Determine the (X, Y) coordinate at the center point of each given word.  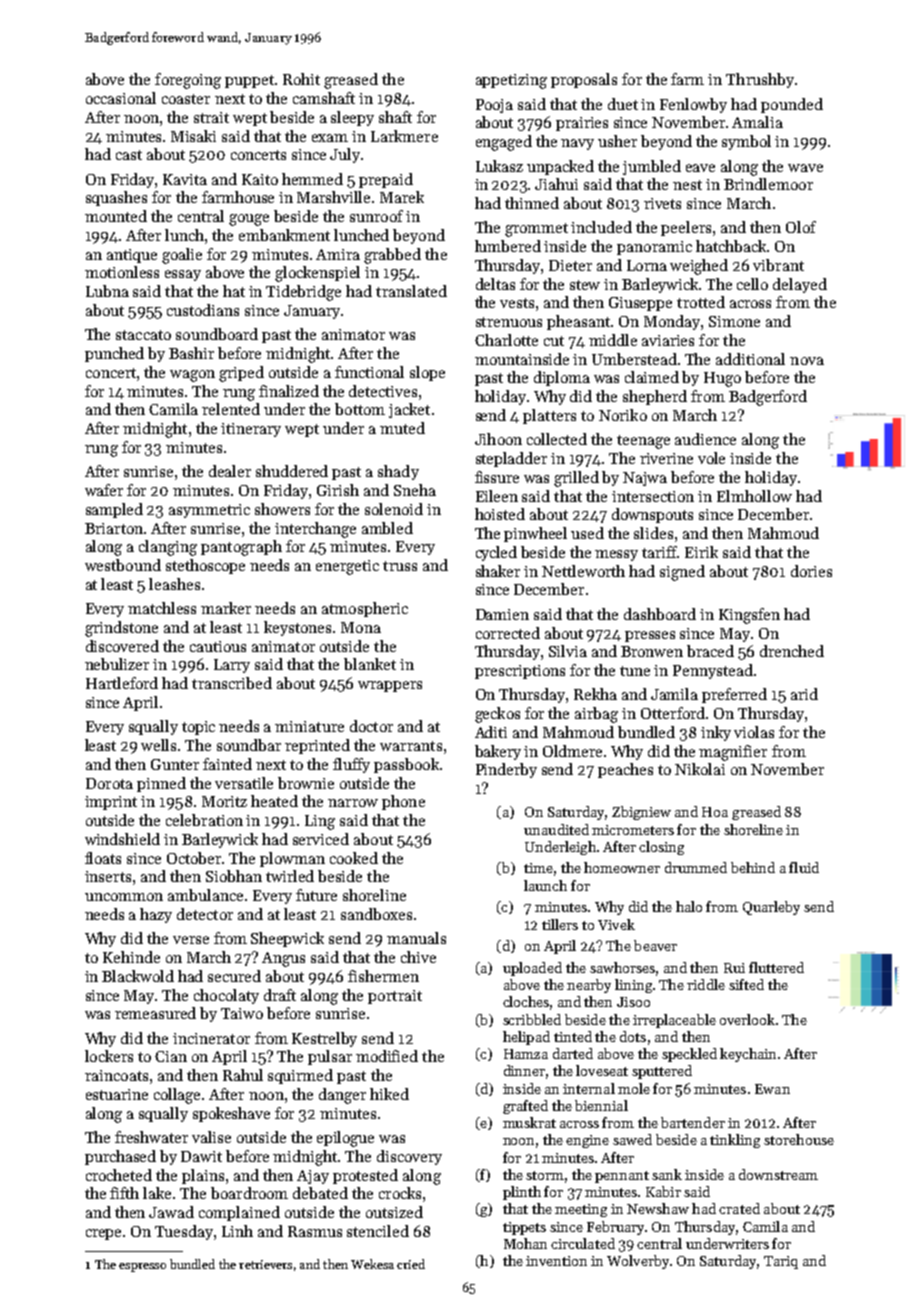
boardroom (249, 1193)
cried (411, 1264)
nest (687, 185)
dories (811, 571)
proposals (584, 80)
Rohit (301, 79)
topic (198, 728)
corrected (508, 633)
